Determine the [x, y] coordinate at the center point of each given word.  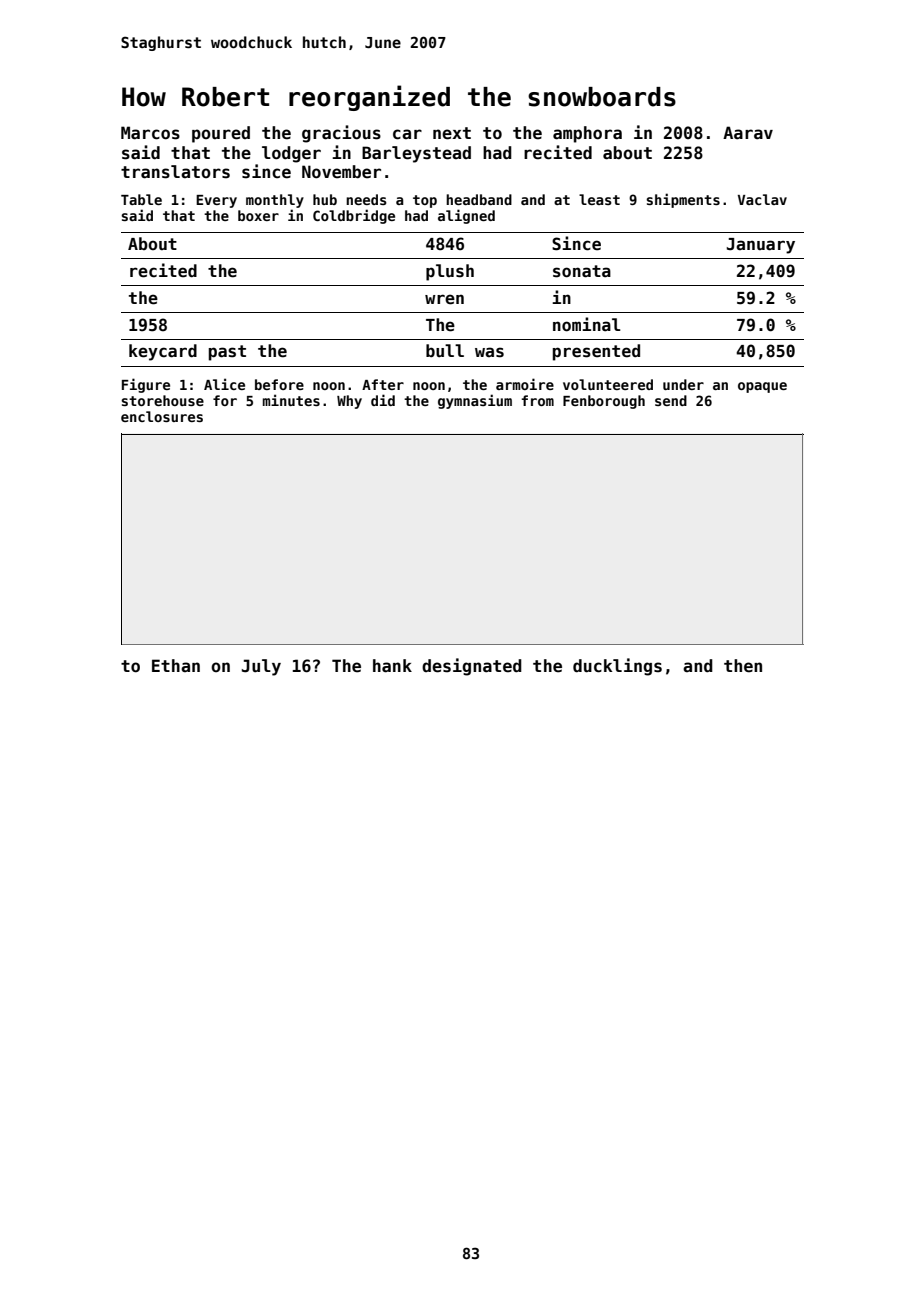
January [761, 246]
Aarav [748, 133]
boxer [258, 215]
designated [472, 667]
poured [221, 134]
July [261, 667]
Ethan [176, 665]
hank [392, 666]
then [743, 666]
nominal [587, 324]
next [452, 133]
